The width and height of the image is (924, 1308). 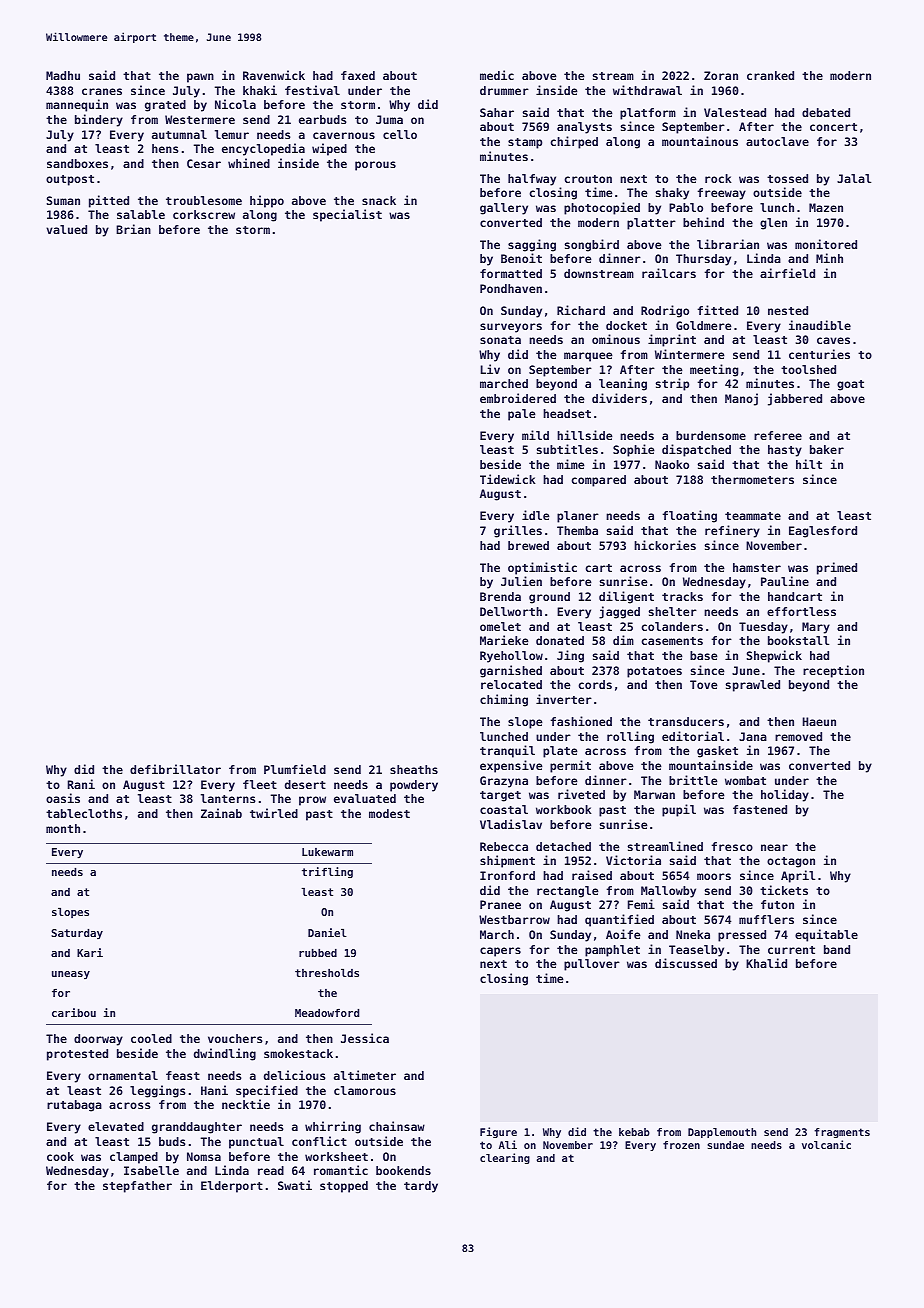 What do you see at coordinates (498, 1132) in the image?
I see `Figure` at bounding box center [498, 1132].
